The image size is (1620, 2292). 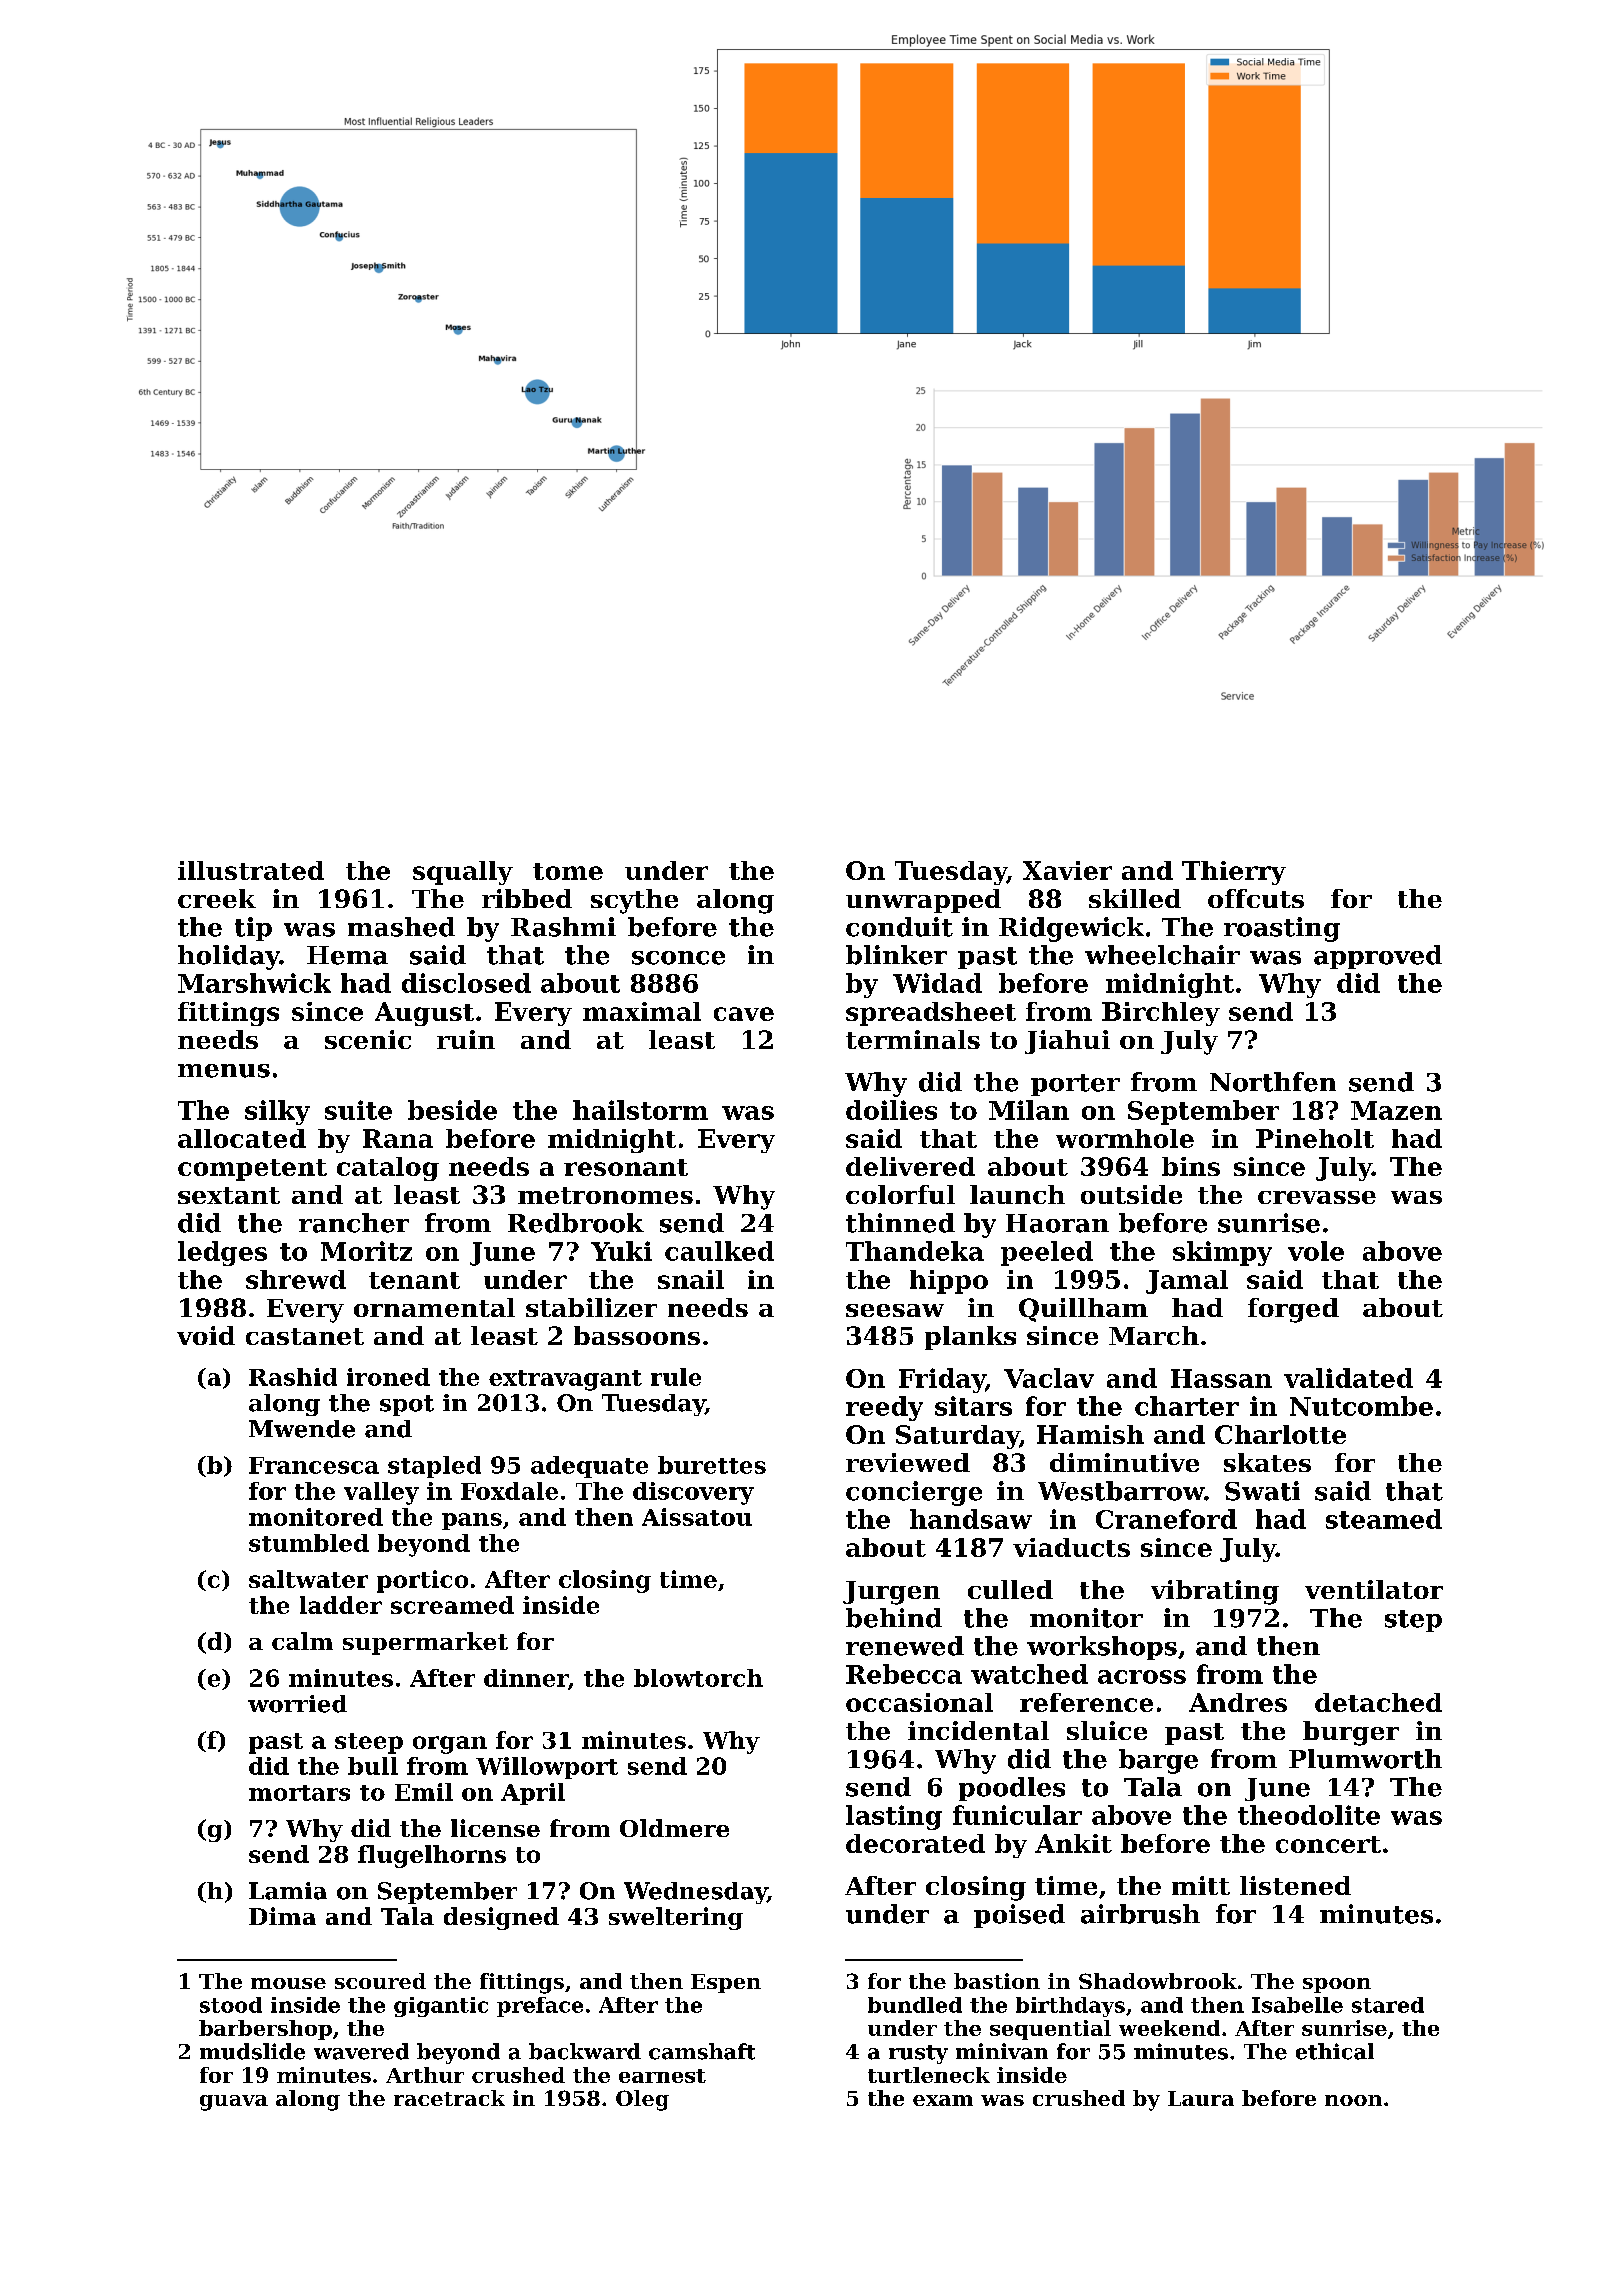 I want to click on creek, so click(x=217, y=898).
